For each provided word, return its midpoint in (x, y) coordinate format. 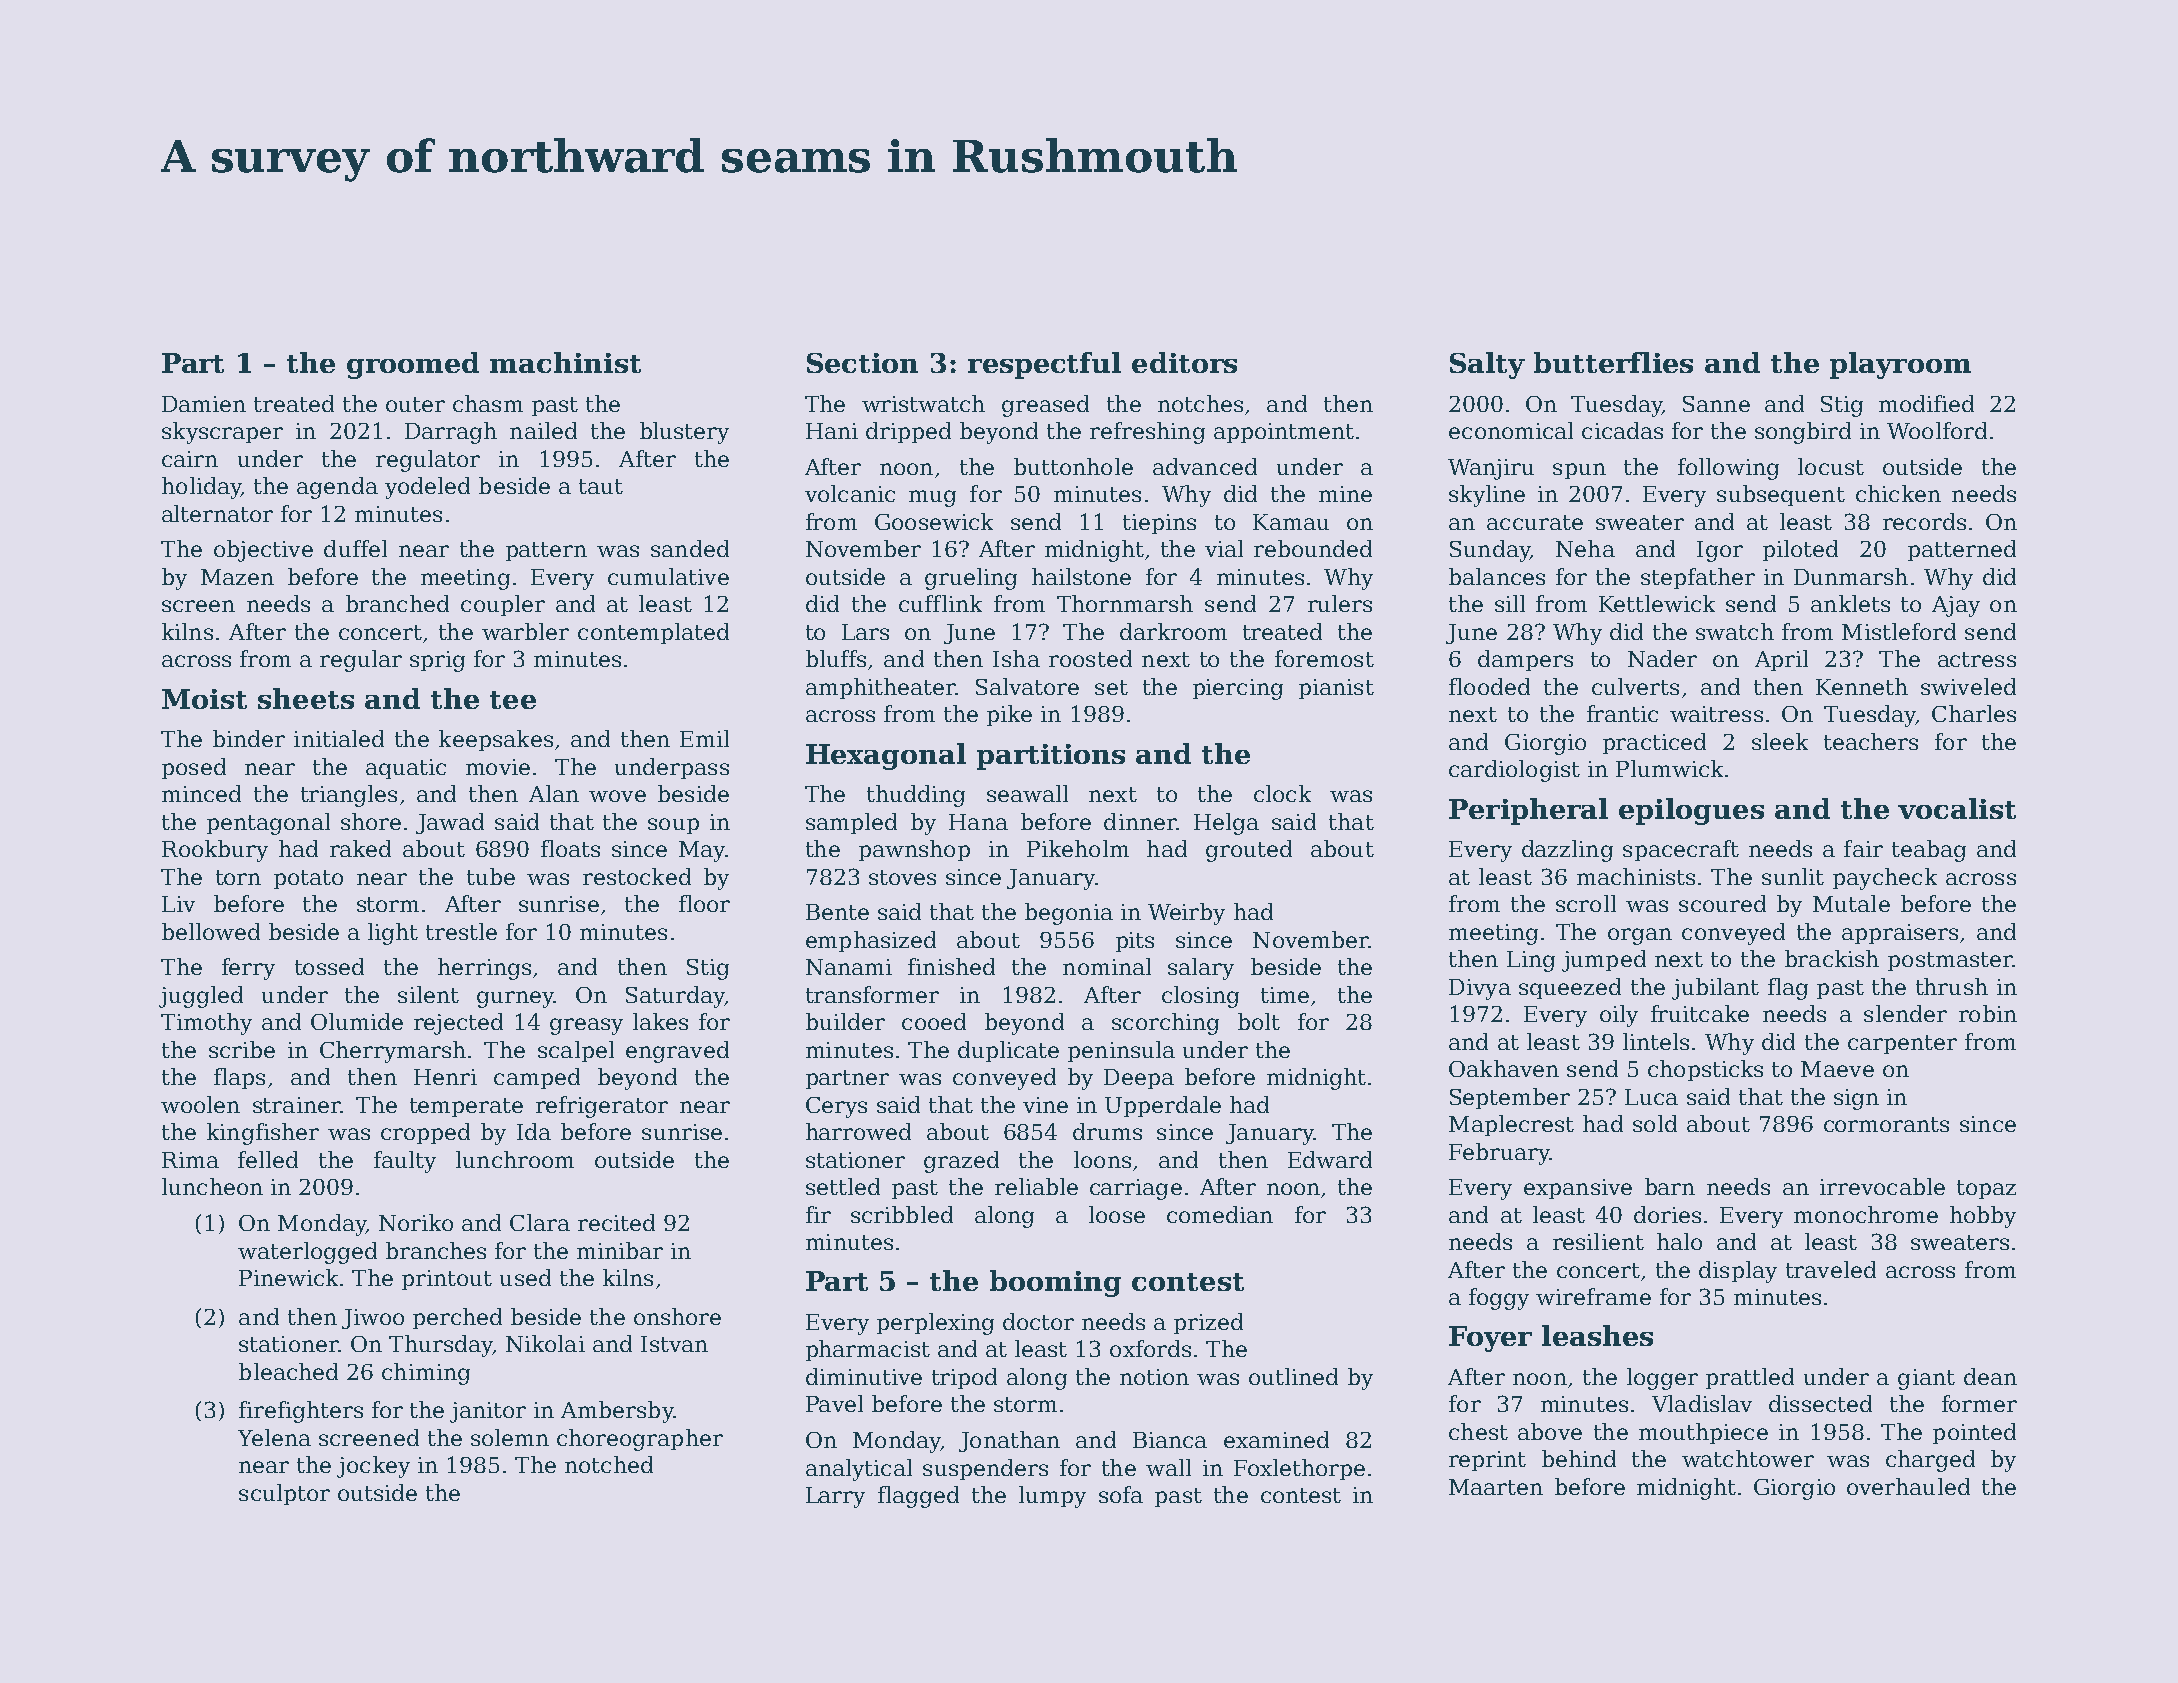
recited (616, 1222)
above (1550, 1431)
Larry (835, 1497)
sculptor (284, 1494)
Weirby (1186, 914)
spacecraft (1681, 850)
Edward (1330, 1159)
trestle (461, 931)
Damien (204, 404)
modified (1926, 403)
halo (1679, 1241)
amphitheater (880, 688)
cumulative (668, 576)
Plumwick (1669, 768)
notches (1200, 403)
